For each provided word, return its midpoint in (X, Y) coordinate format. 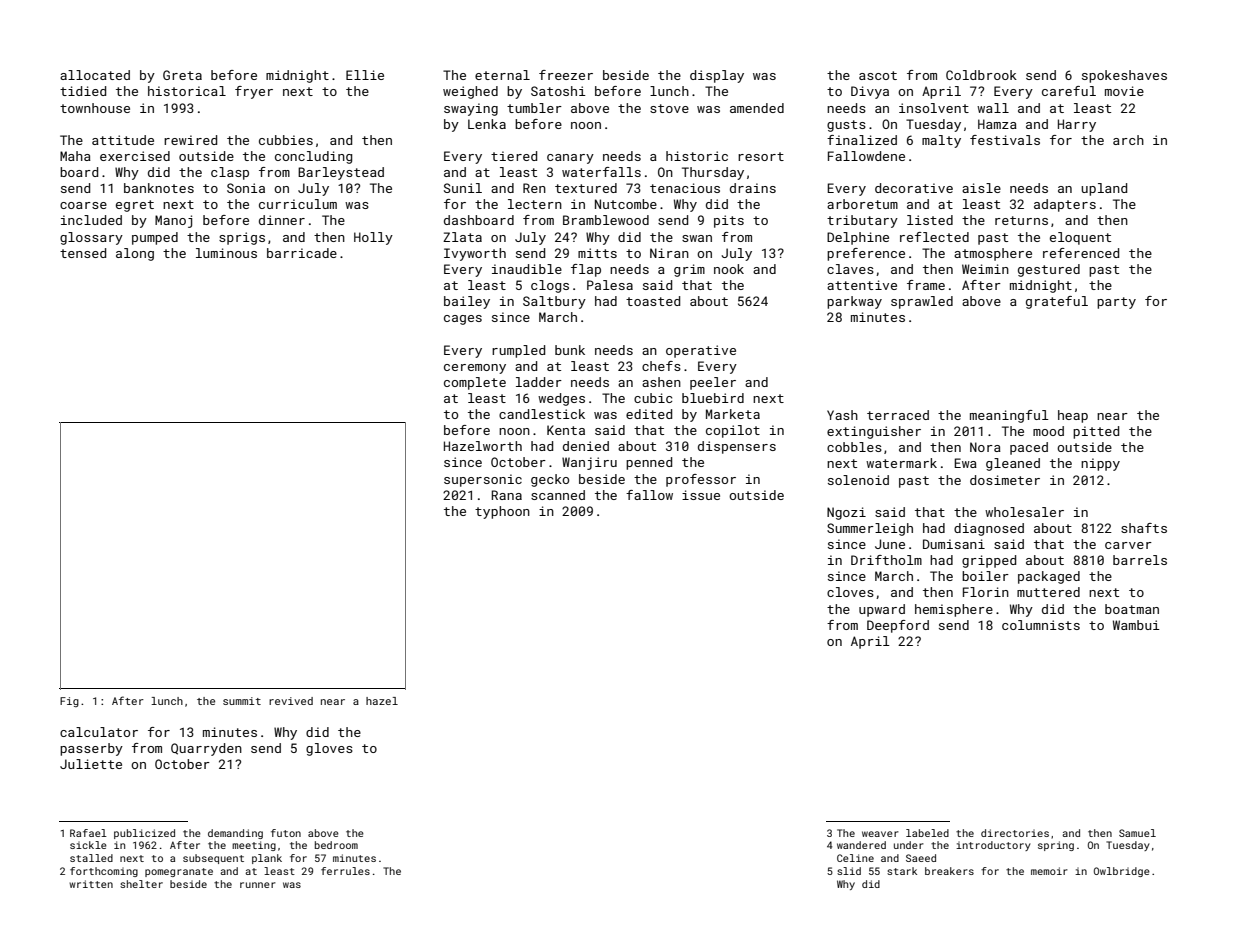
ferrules (345, 871)
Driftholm (886, 560)
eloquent (1080, 238)
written (91, 884)
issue (701, 495)
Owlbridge (1122, 872)
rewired (190, 140)
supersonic (483, 480)
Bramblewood (606, 220)
